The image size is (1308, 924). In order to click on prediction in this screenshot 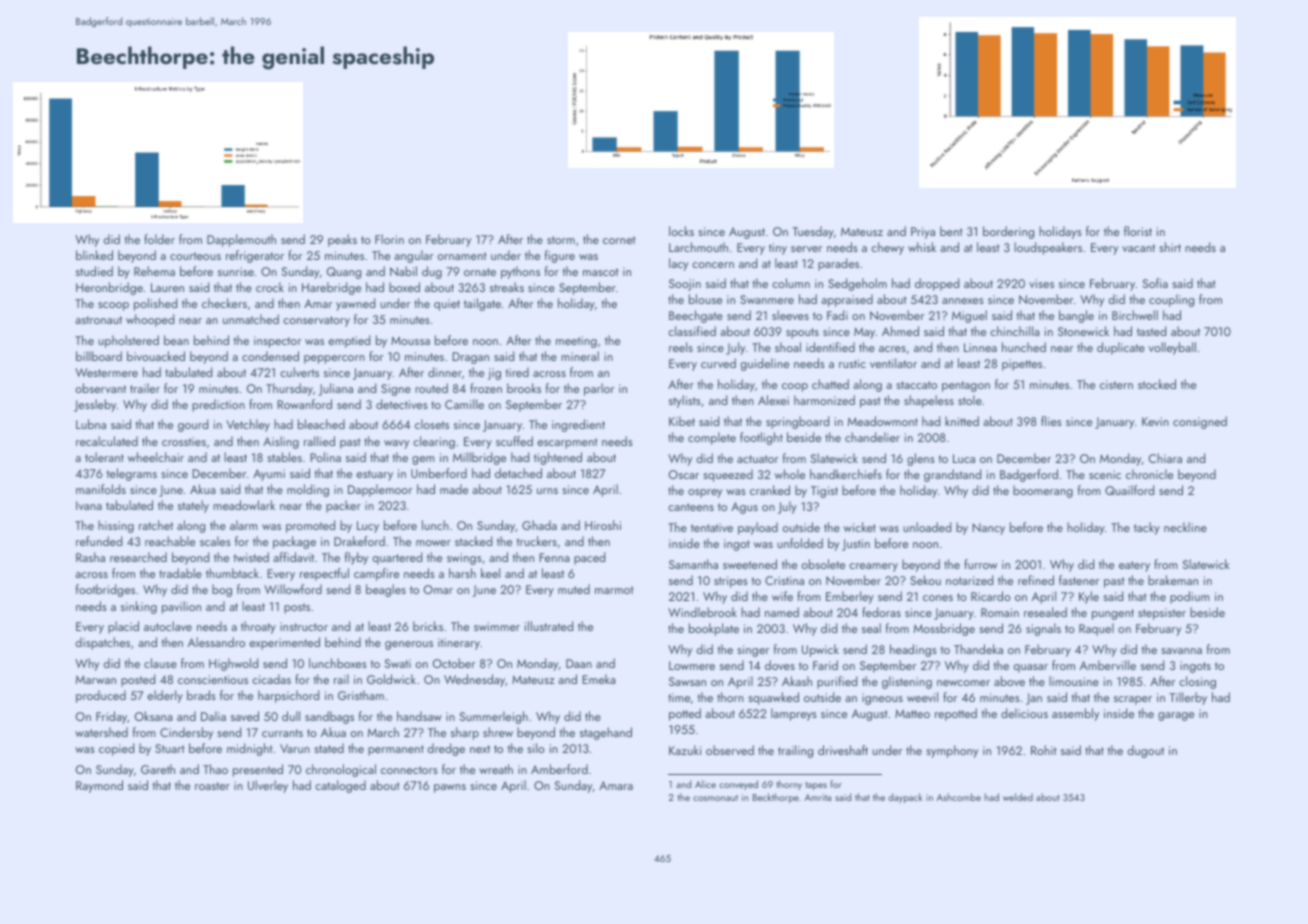, I will do `click(218, 405)`.
